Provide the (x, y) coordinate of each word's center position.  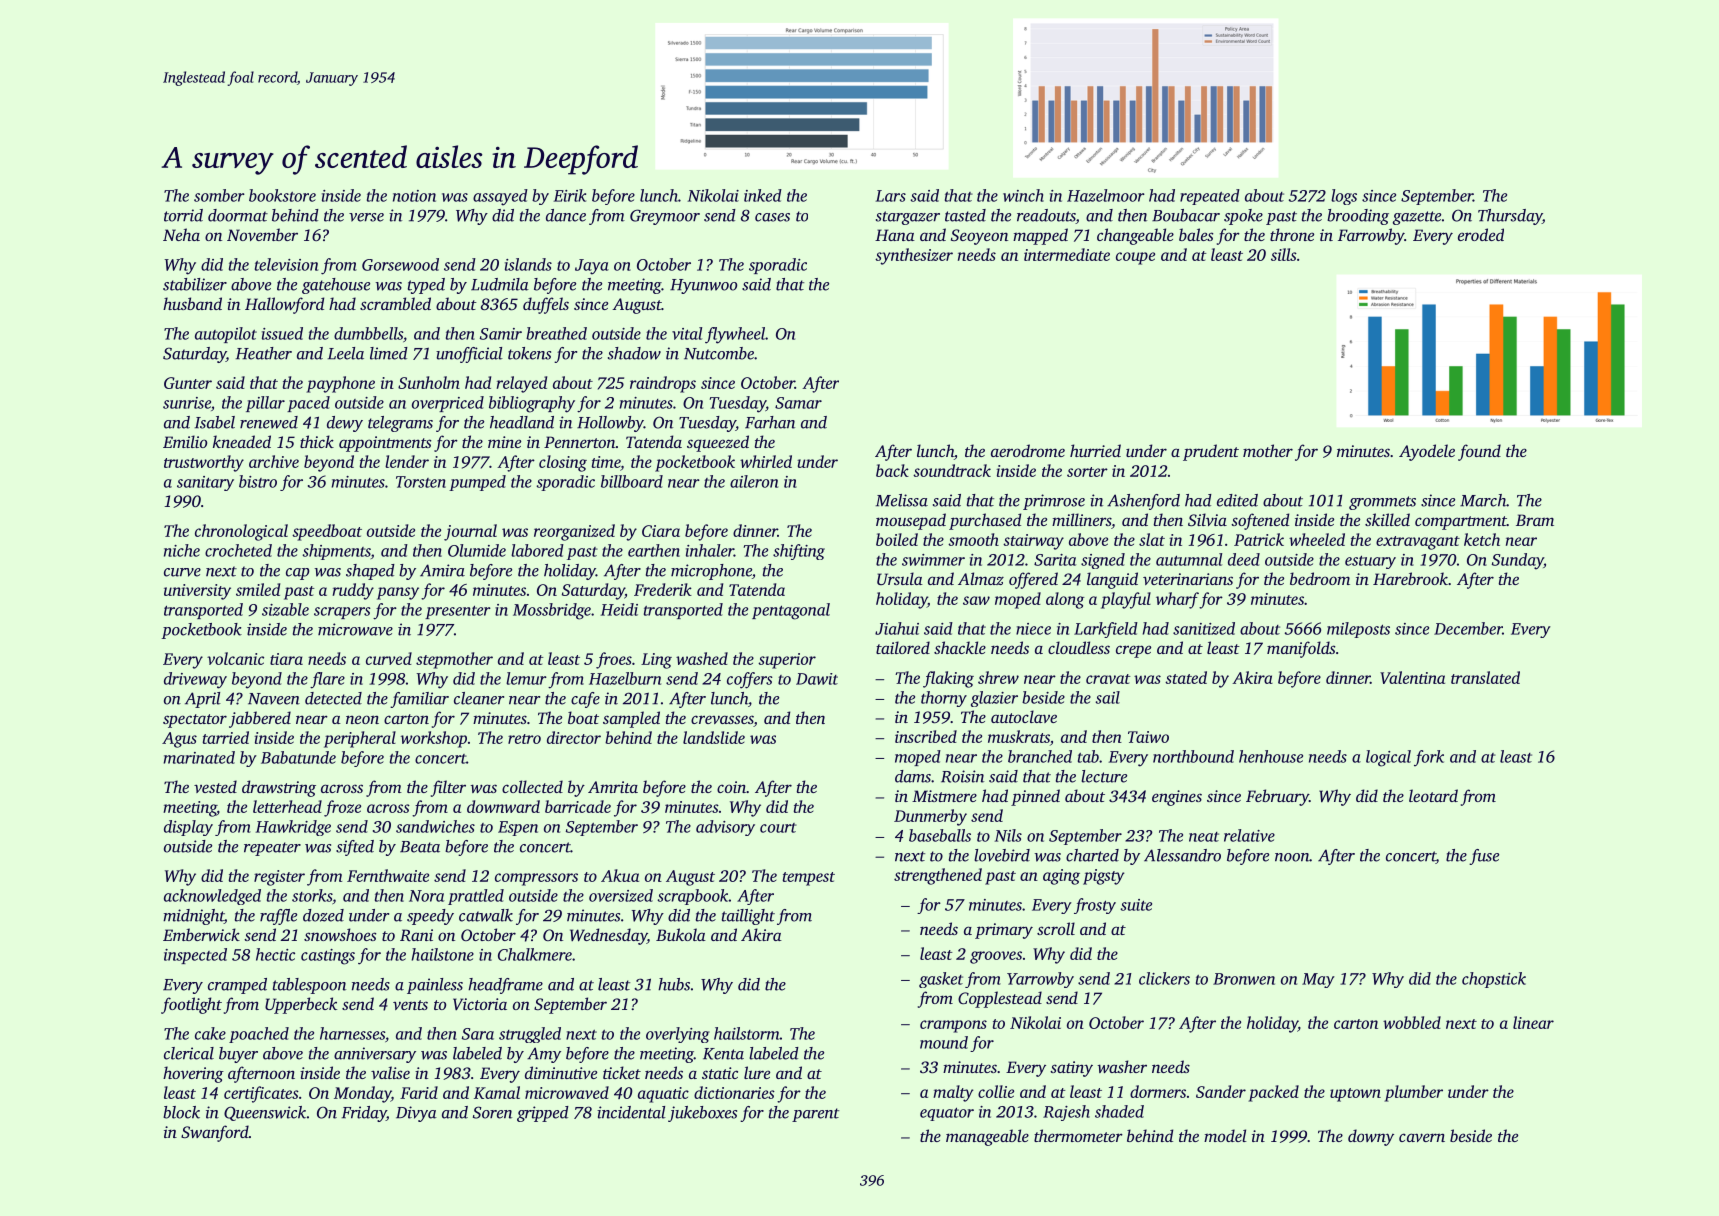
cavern (1422, 1137)
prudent (1211, 452)
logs (1344, 197)
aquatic (663, 1095)
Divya (416, 1114)
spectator (195, 721)
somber (219, 195)
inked (763, 195)
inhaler (710, 550)
